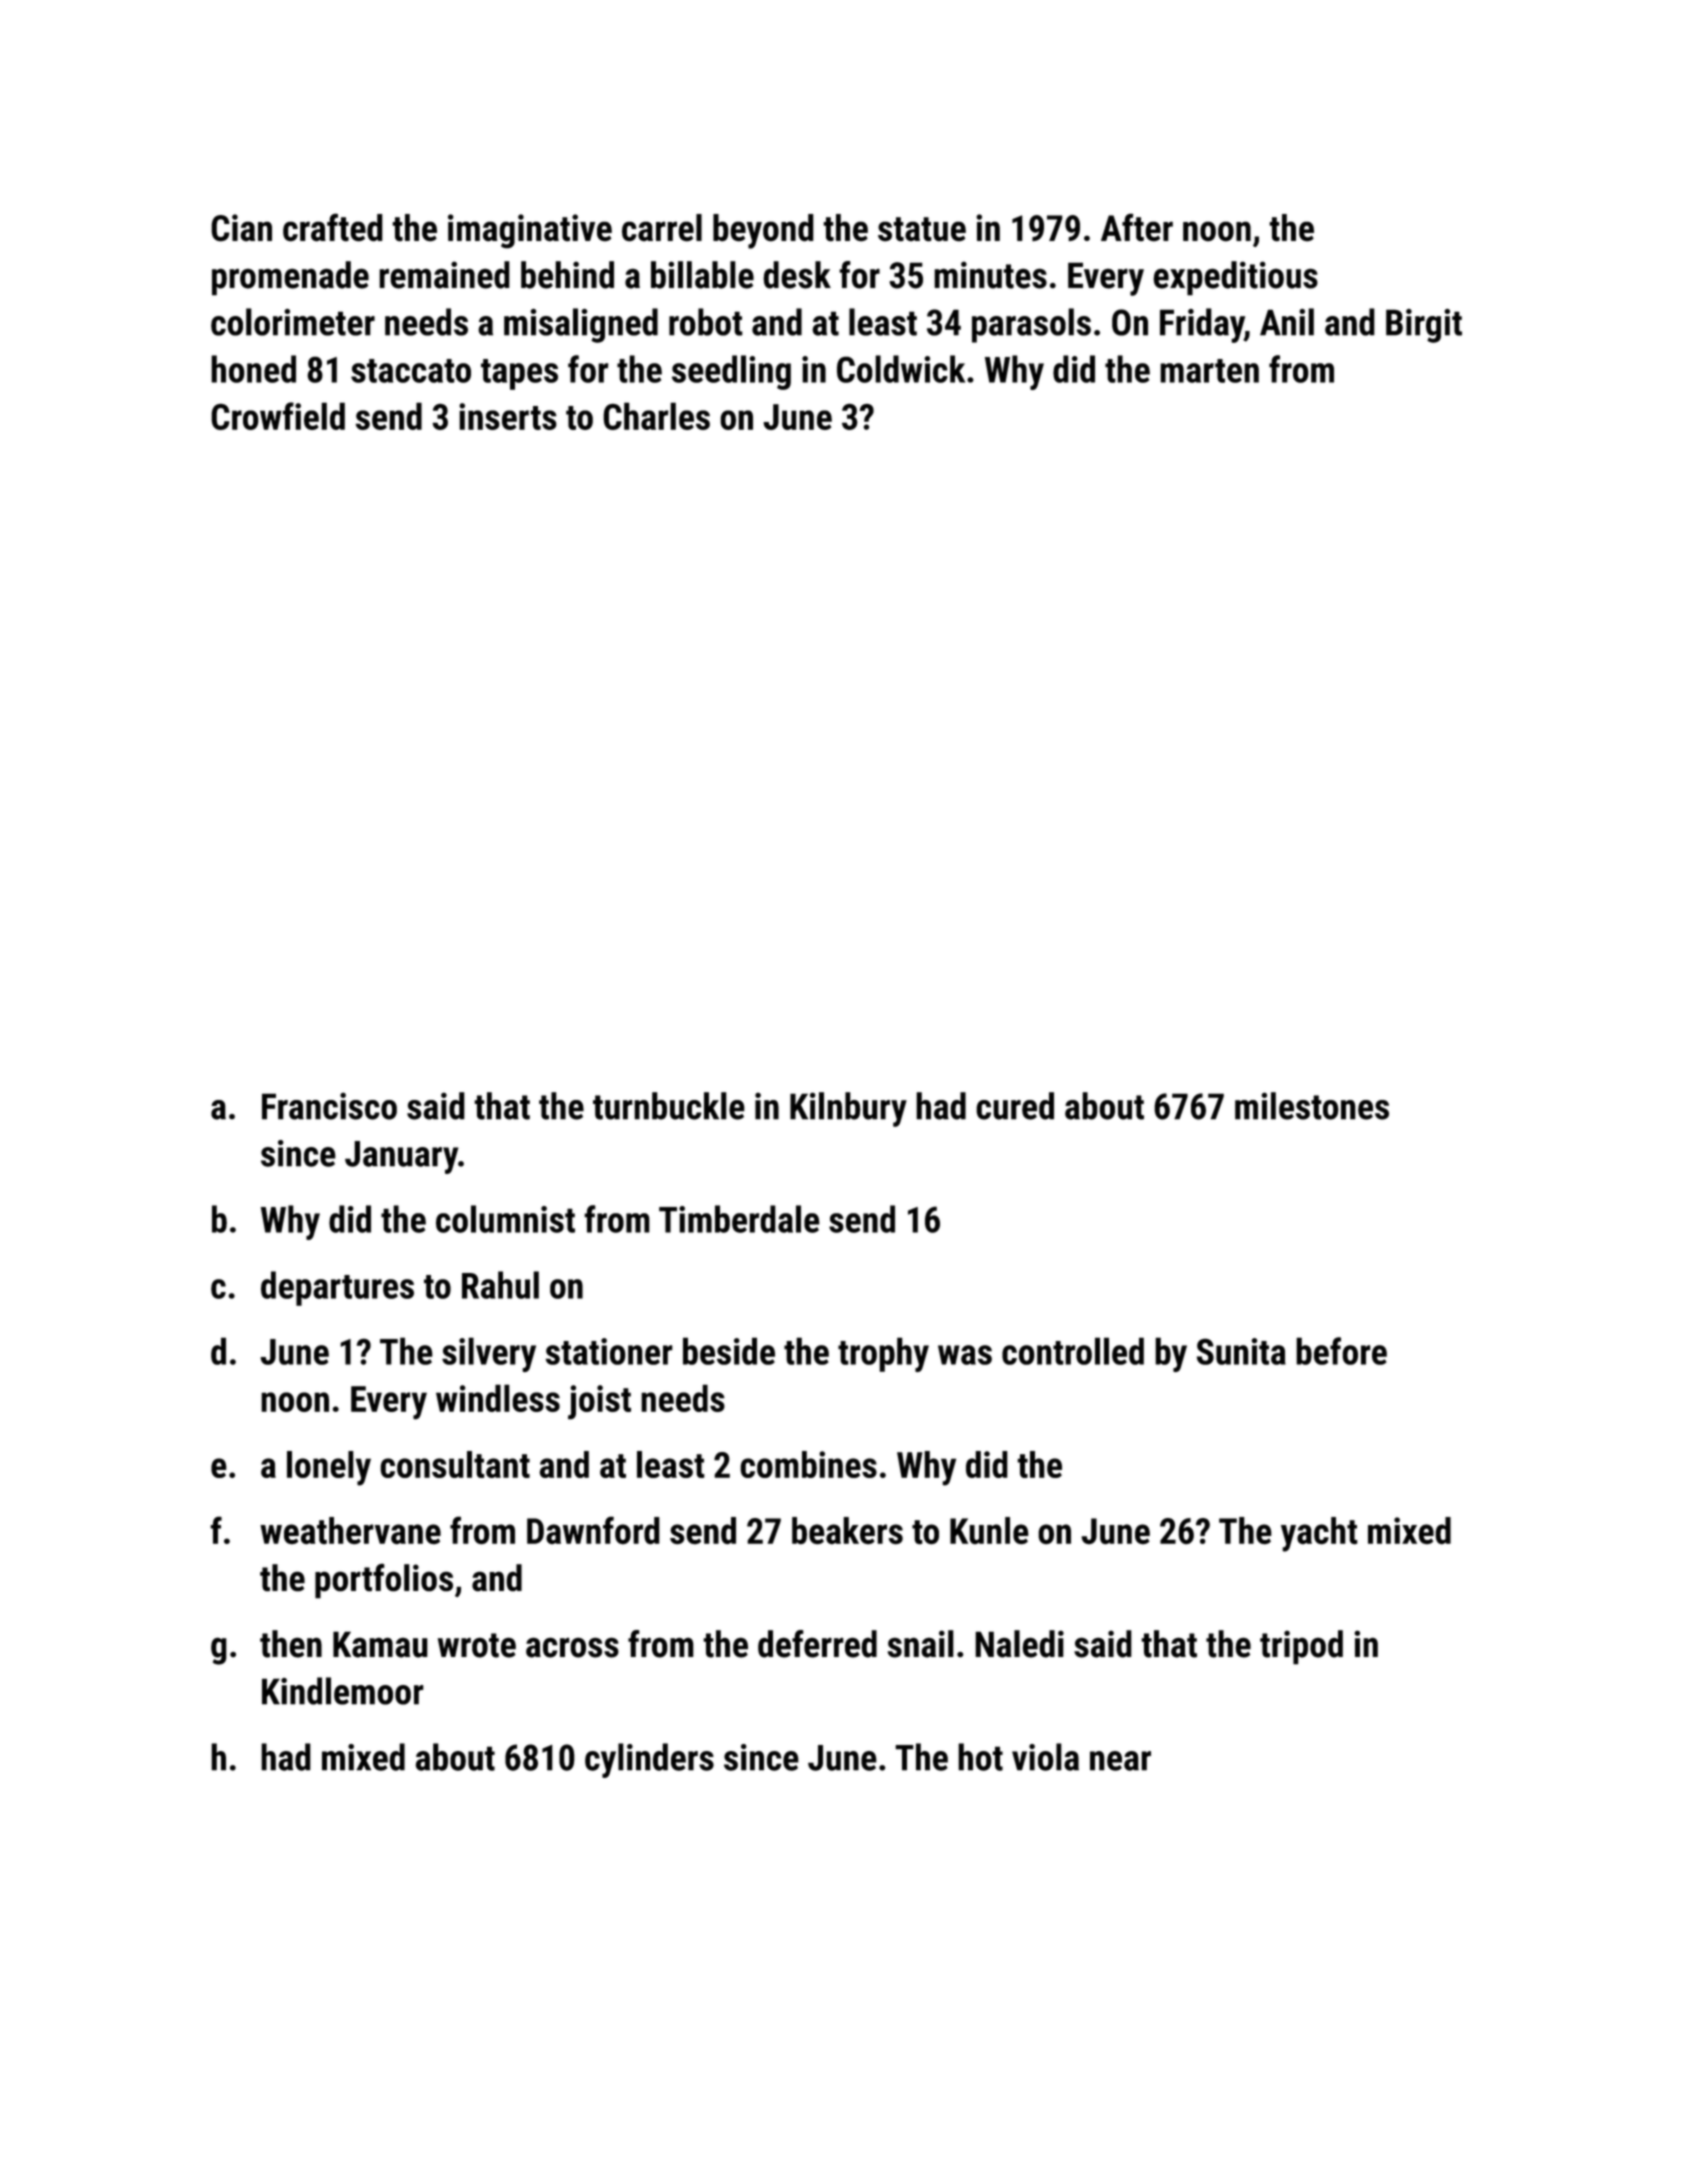 Image resolution: width=1683 pixels, height=2178 pixels. Describe the element at coordinates (1137, 227) in the screenshot. I see `After` at that location.
